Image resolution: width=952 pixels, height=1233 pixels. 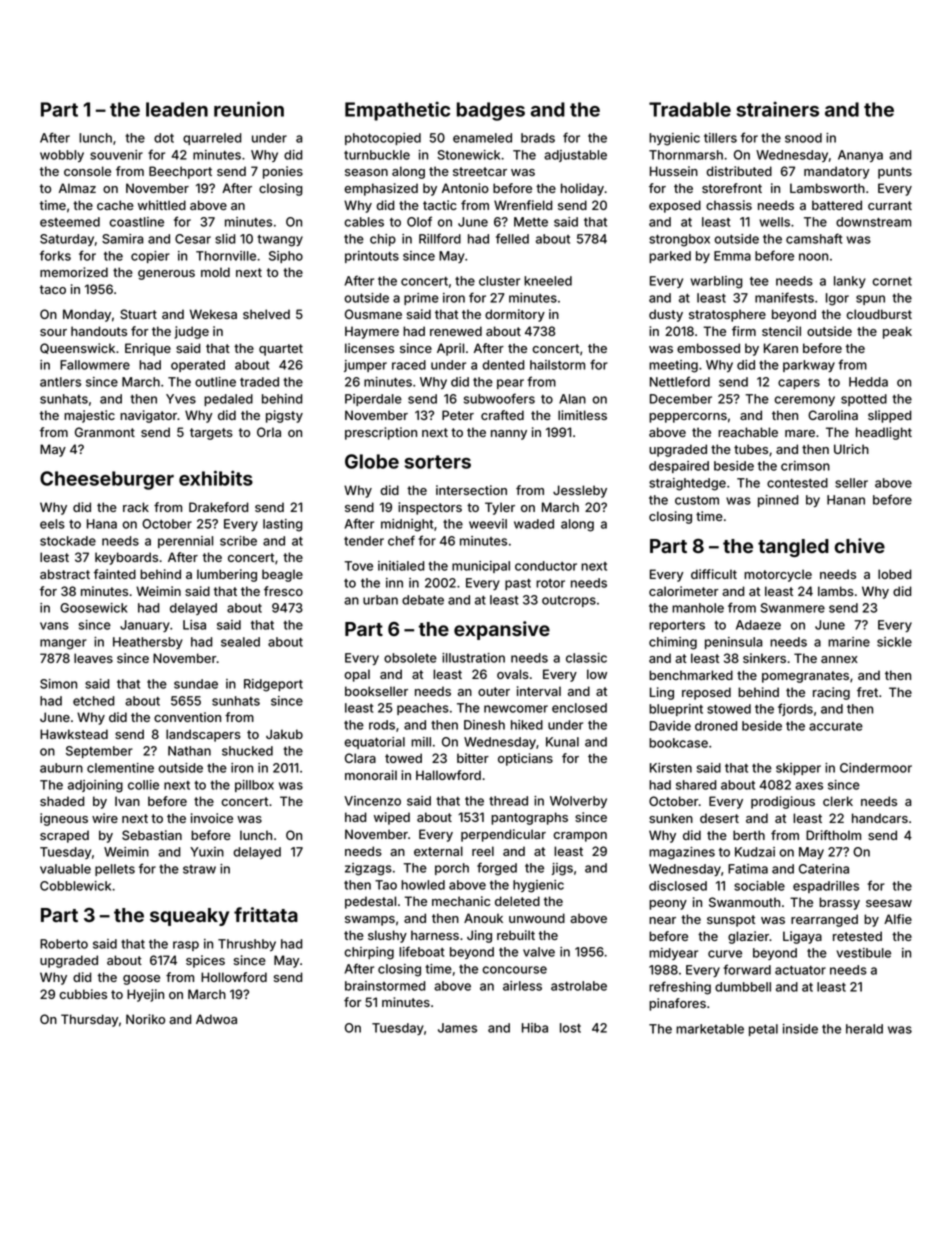 I want to click on leaden, so click(x=177, y=109).
